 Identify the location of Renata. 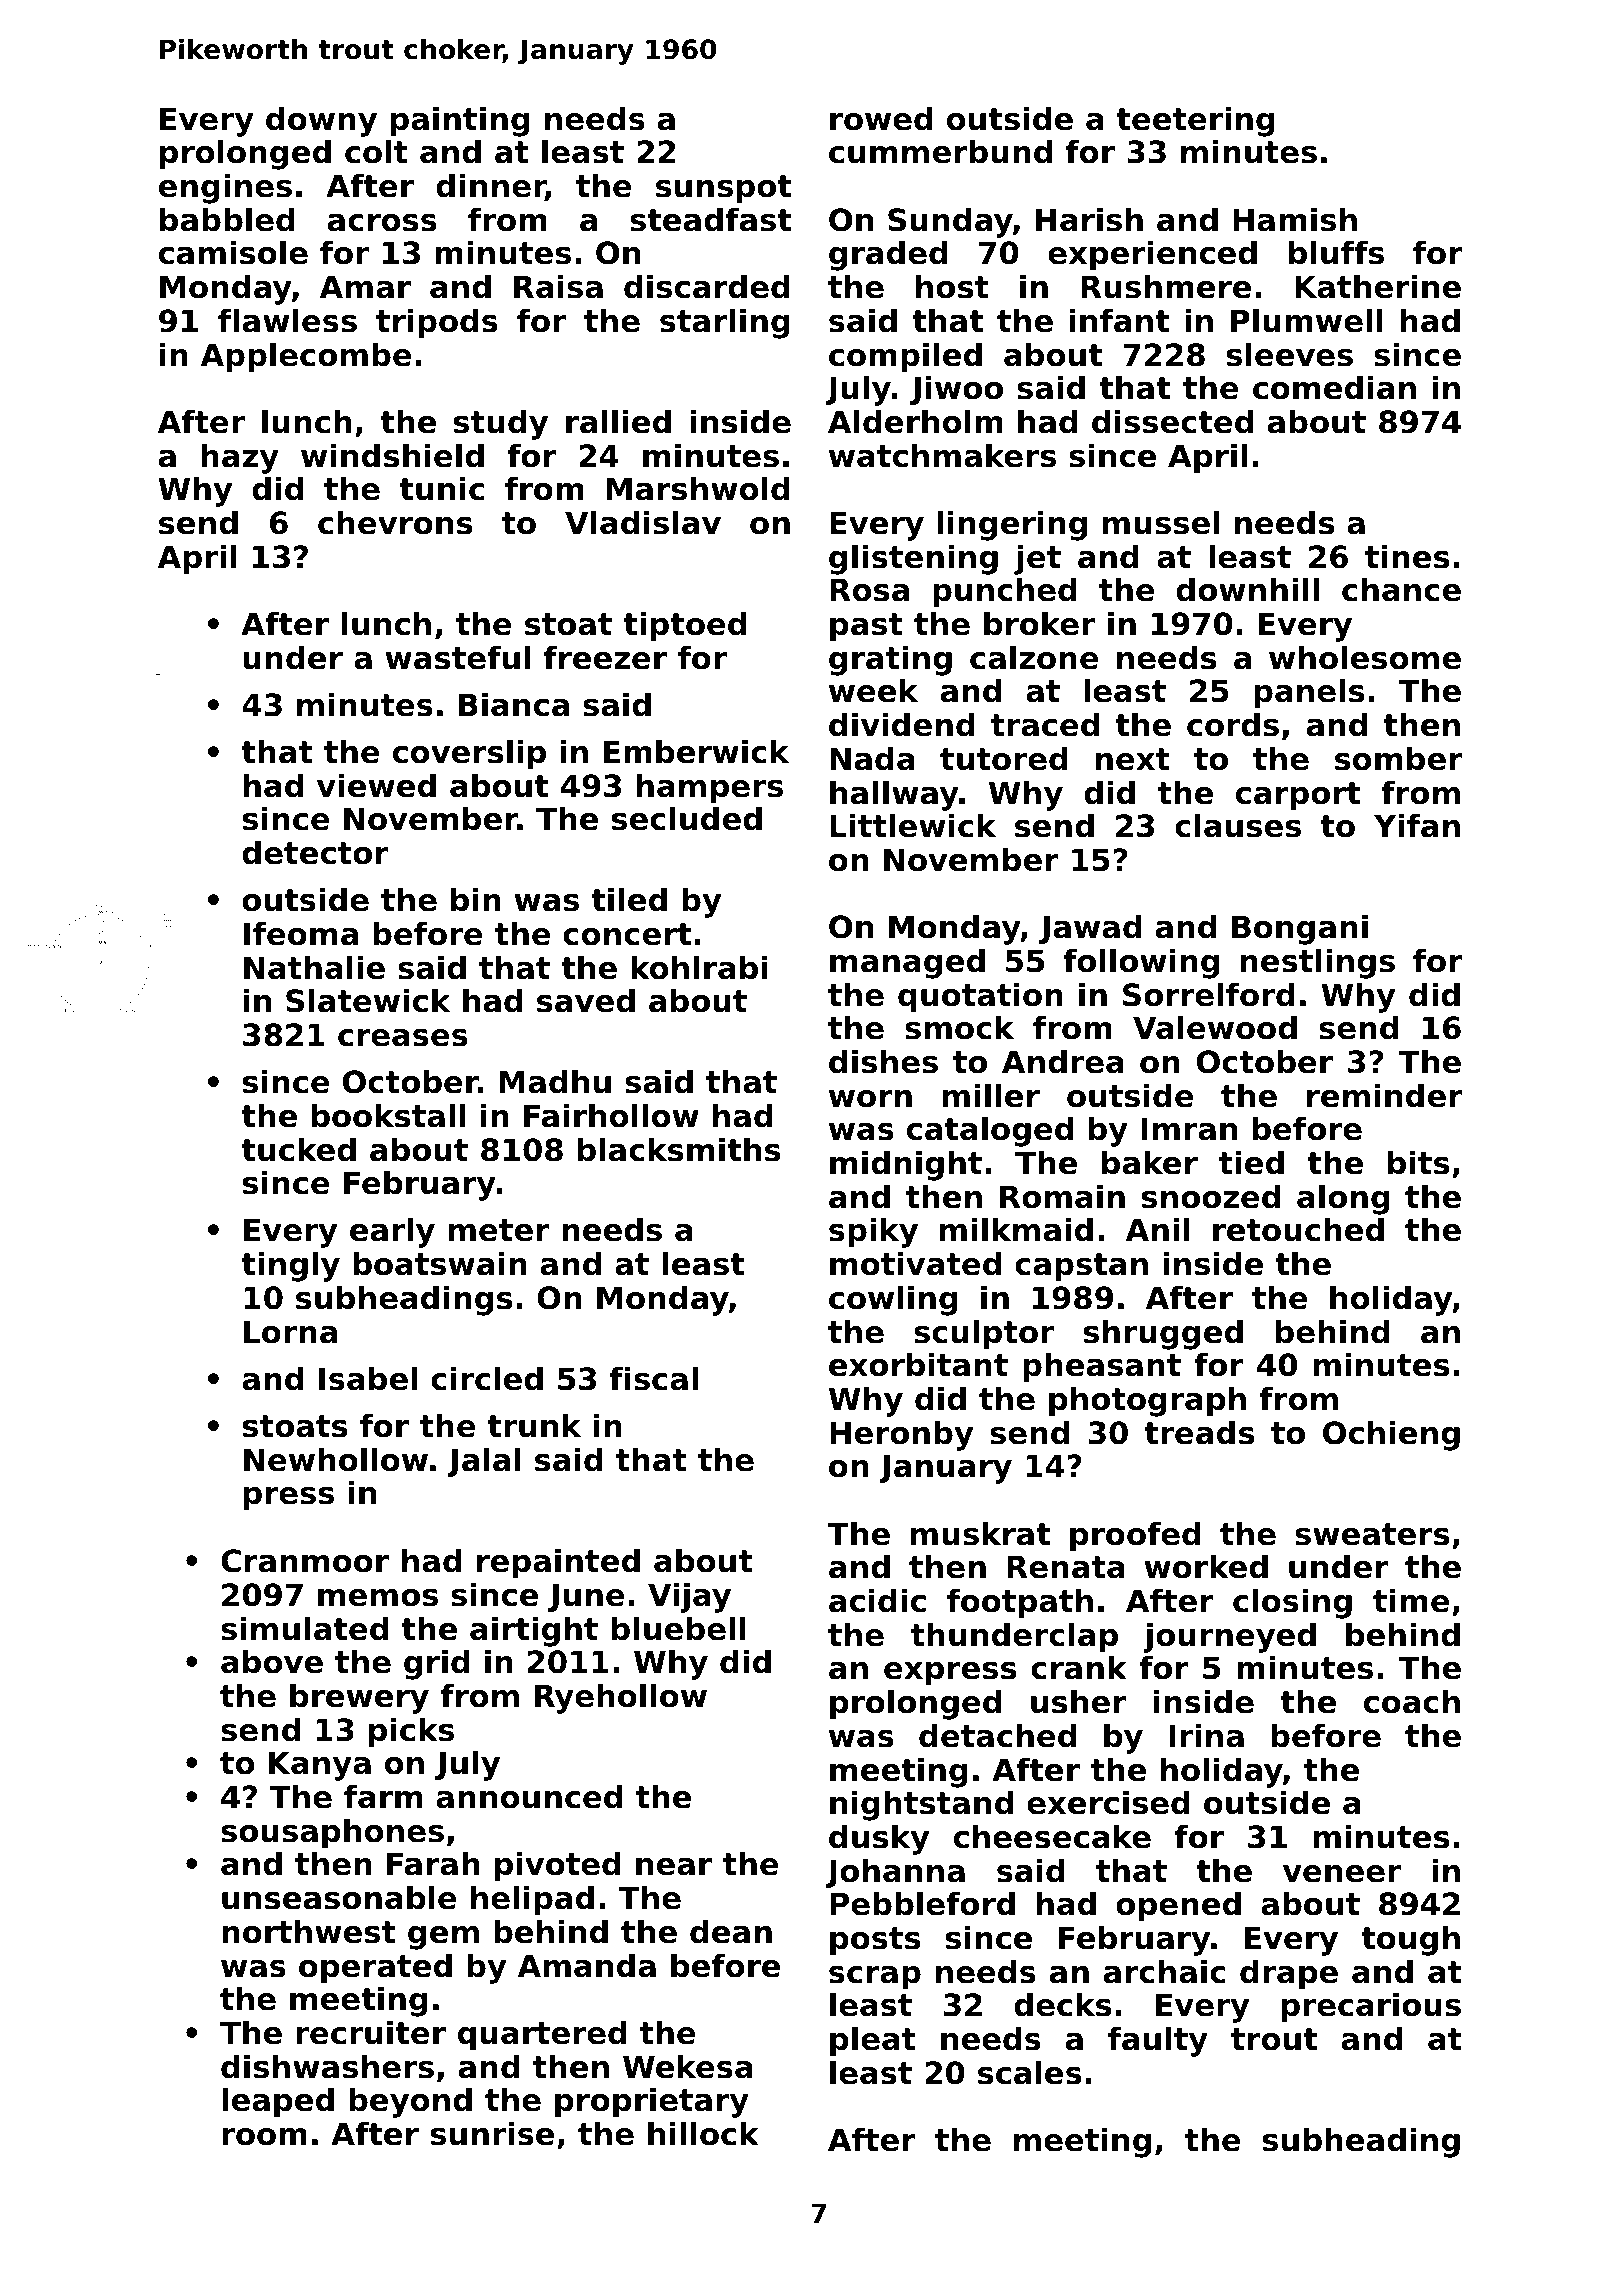
(1066, 1567).
